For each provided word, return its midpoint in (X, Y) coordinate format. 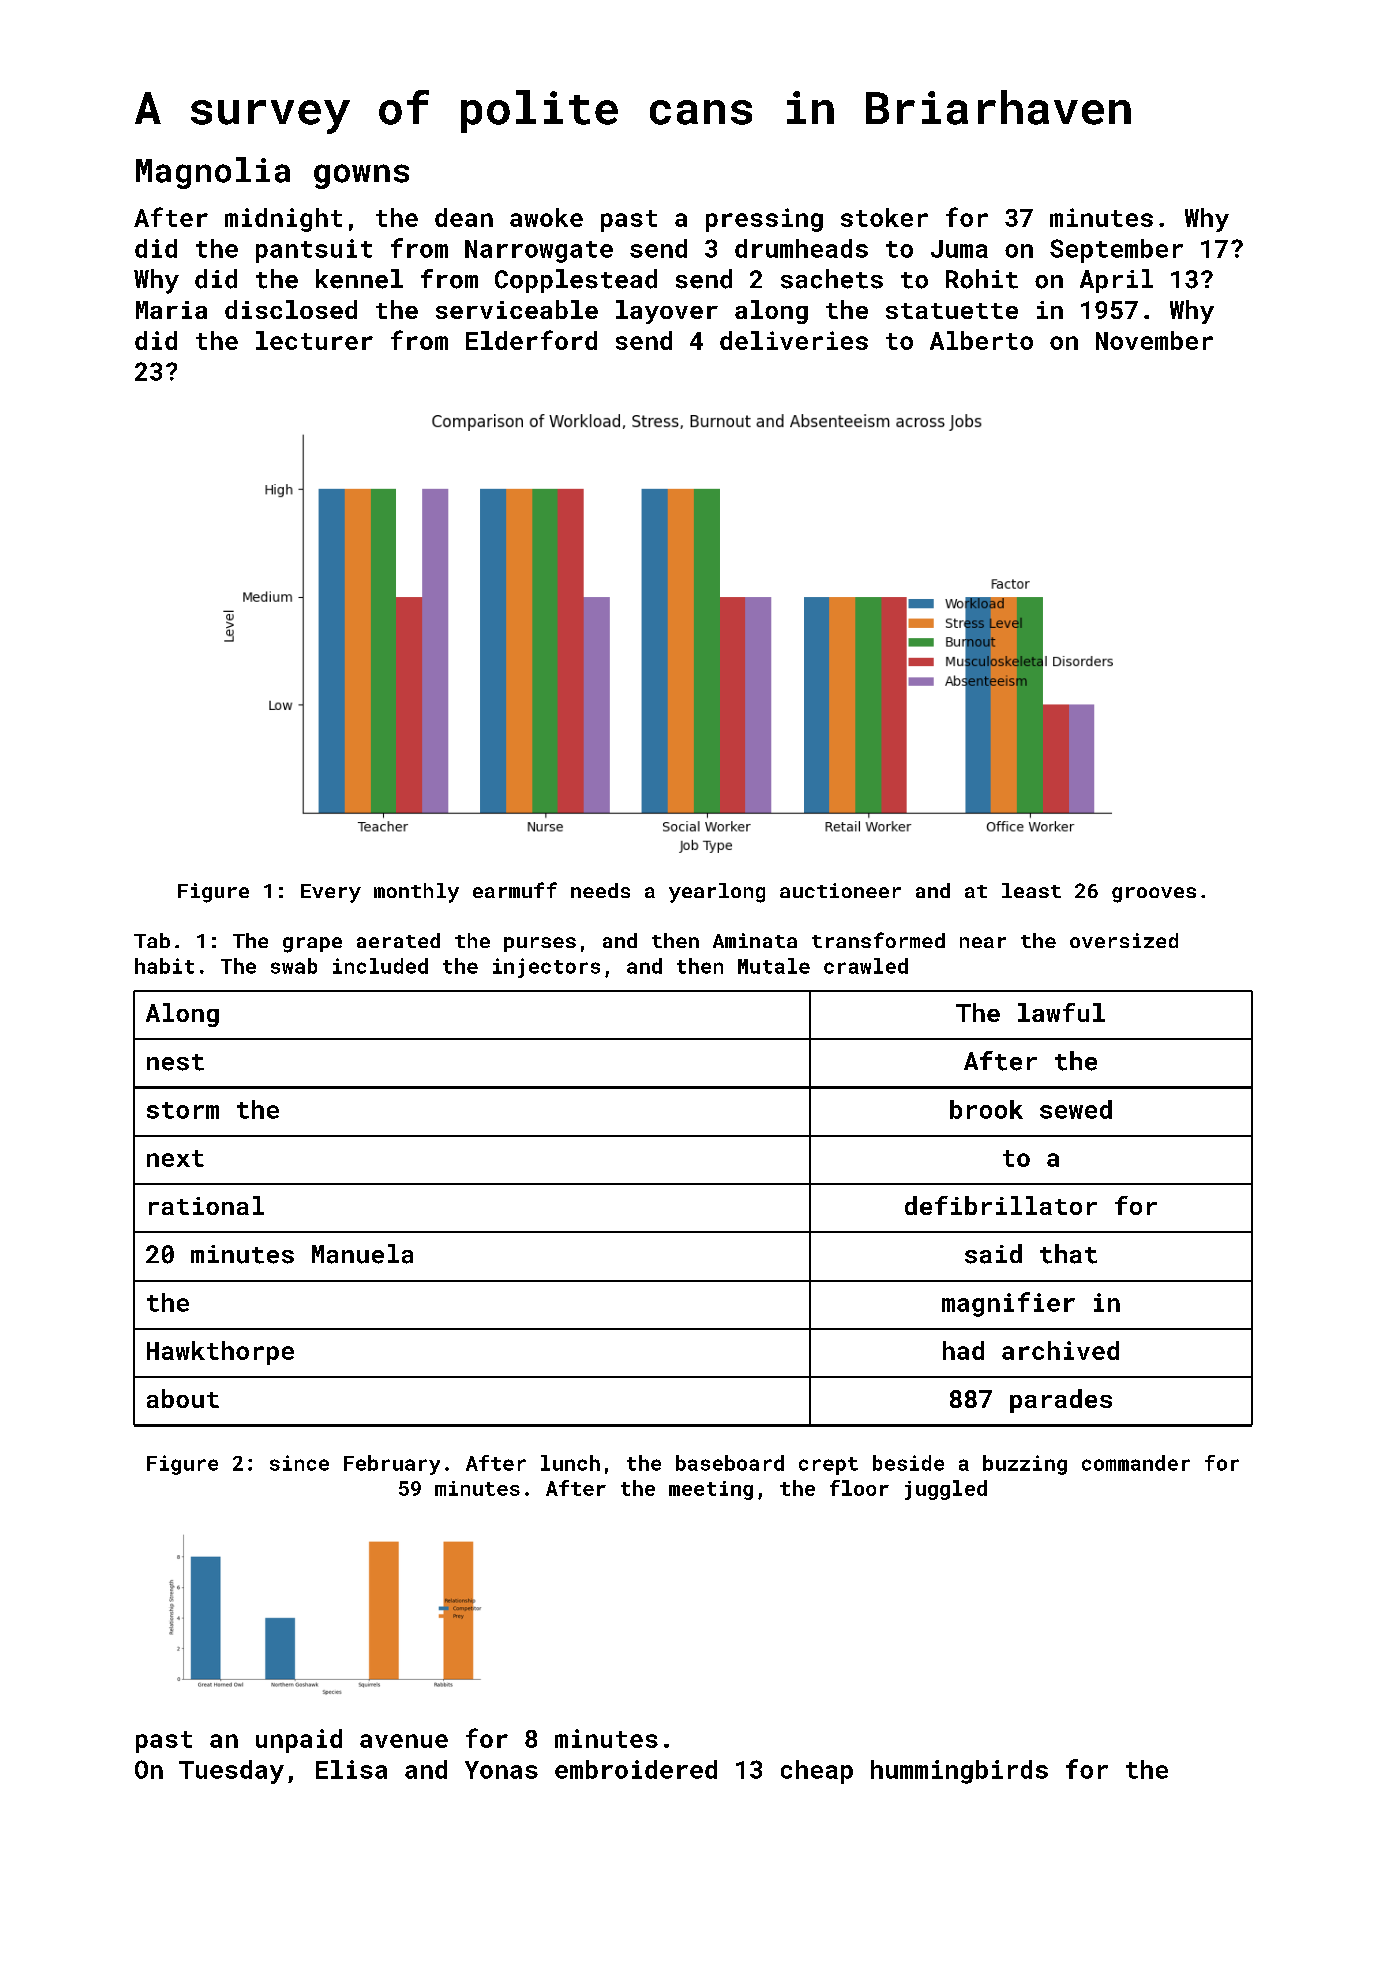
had (963, 1350)
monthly (416, 893)
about (183, 1398)
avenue (404, 1741)
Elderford (531, 340)
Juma (959, 249)
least (1031, 890)
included (380, 966)
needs (600, 890)
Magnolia (213, 173)
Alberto (981, 340)
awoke (546, 217)
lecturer (314, 340)
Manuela (362, 1254)
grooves (1154, 895)
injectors (546, 968)
